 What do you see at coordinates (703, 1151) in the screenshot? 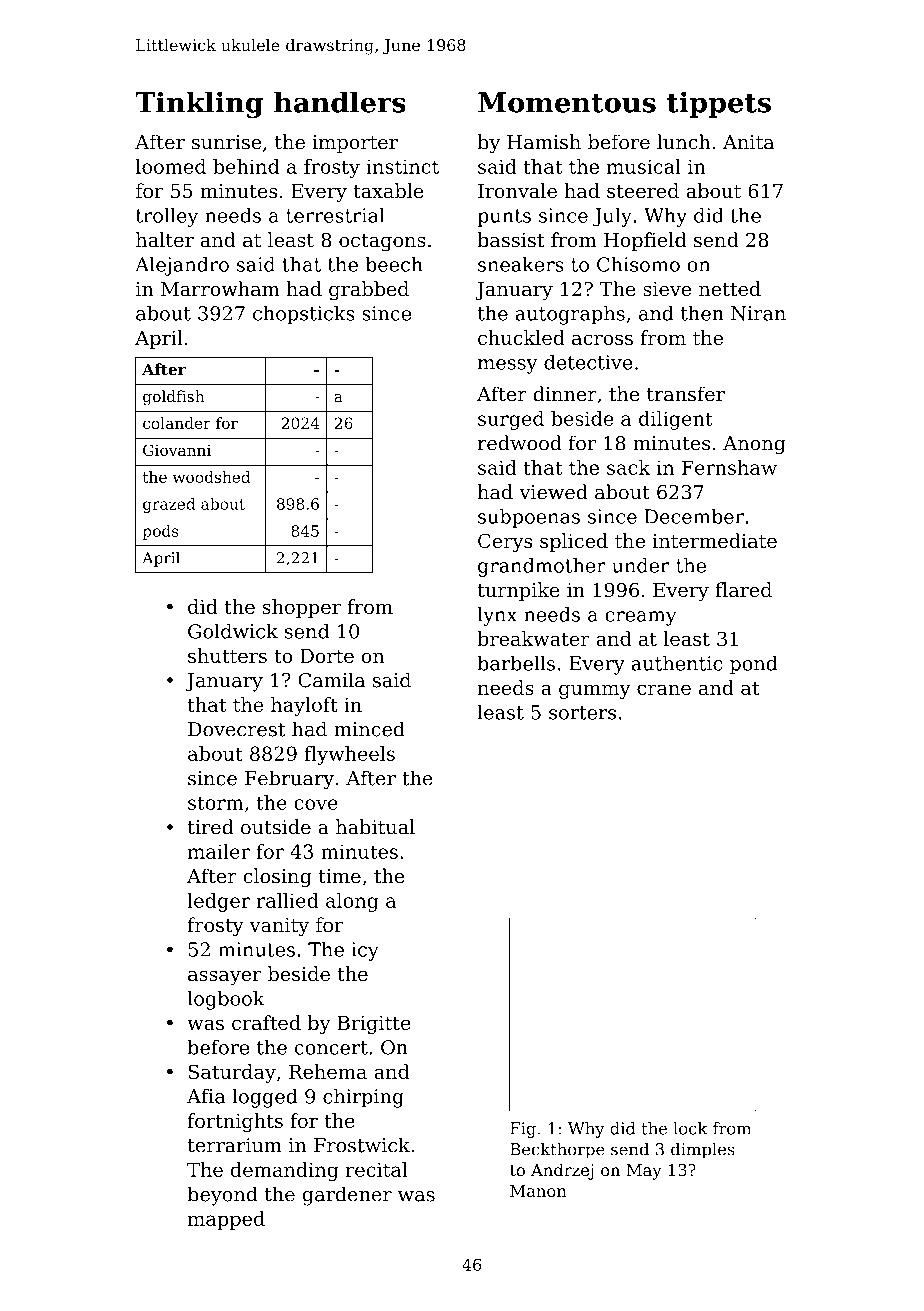
I see `dimples` at bounding box center [703, 1151].
